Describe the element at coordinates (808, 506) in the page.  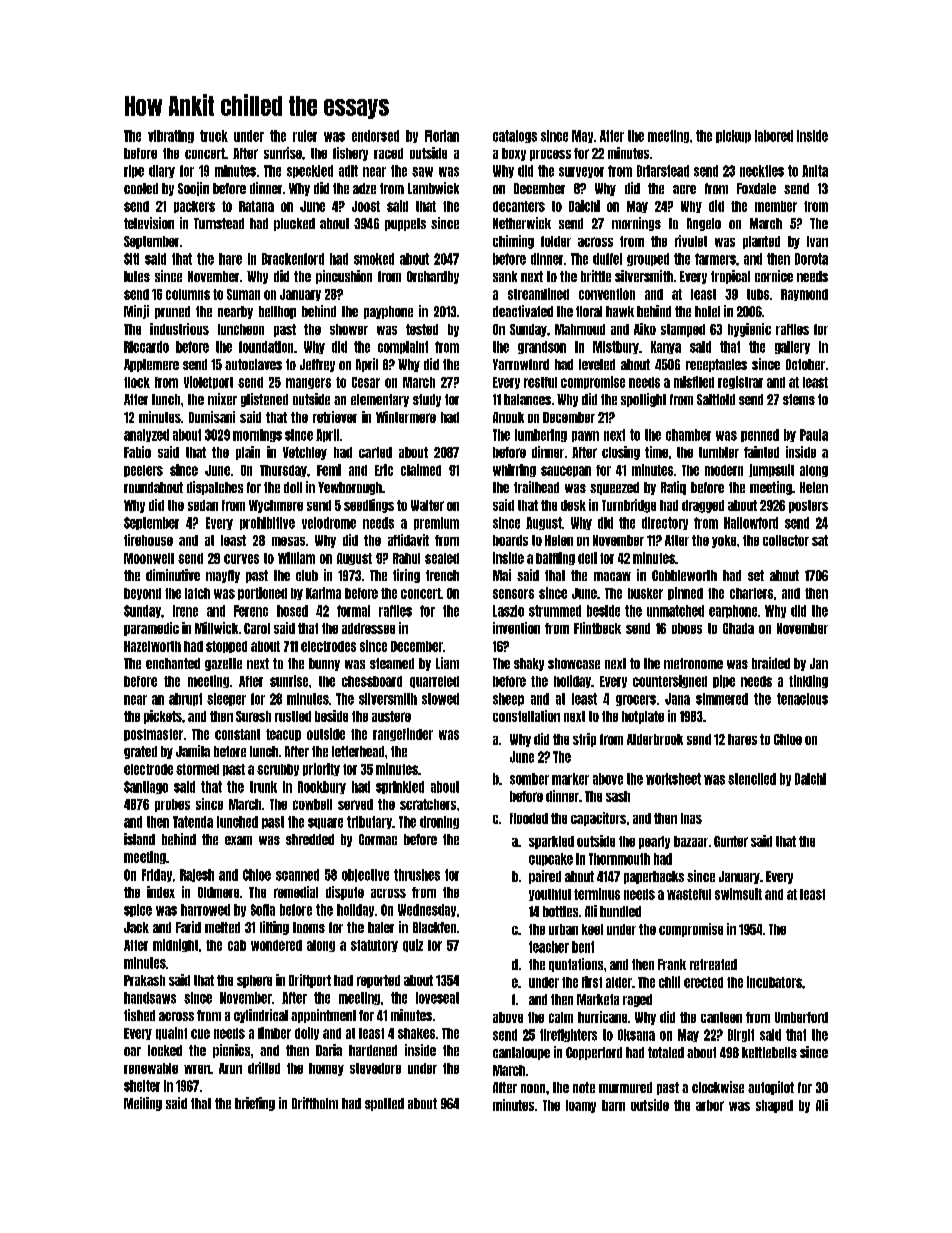
I see `posters` at that location.
